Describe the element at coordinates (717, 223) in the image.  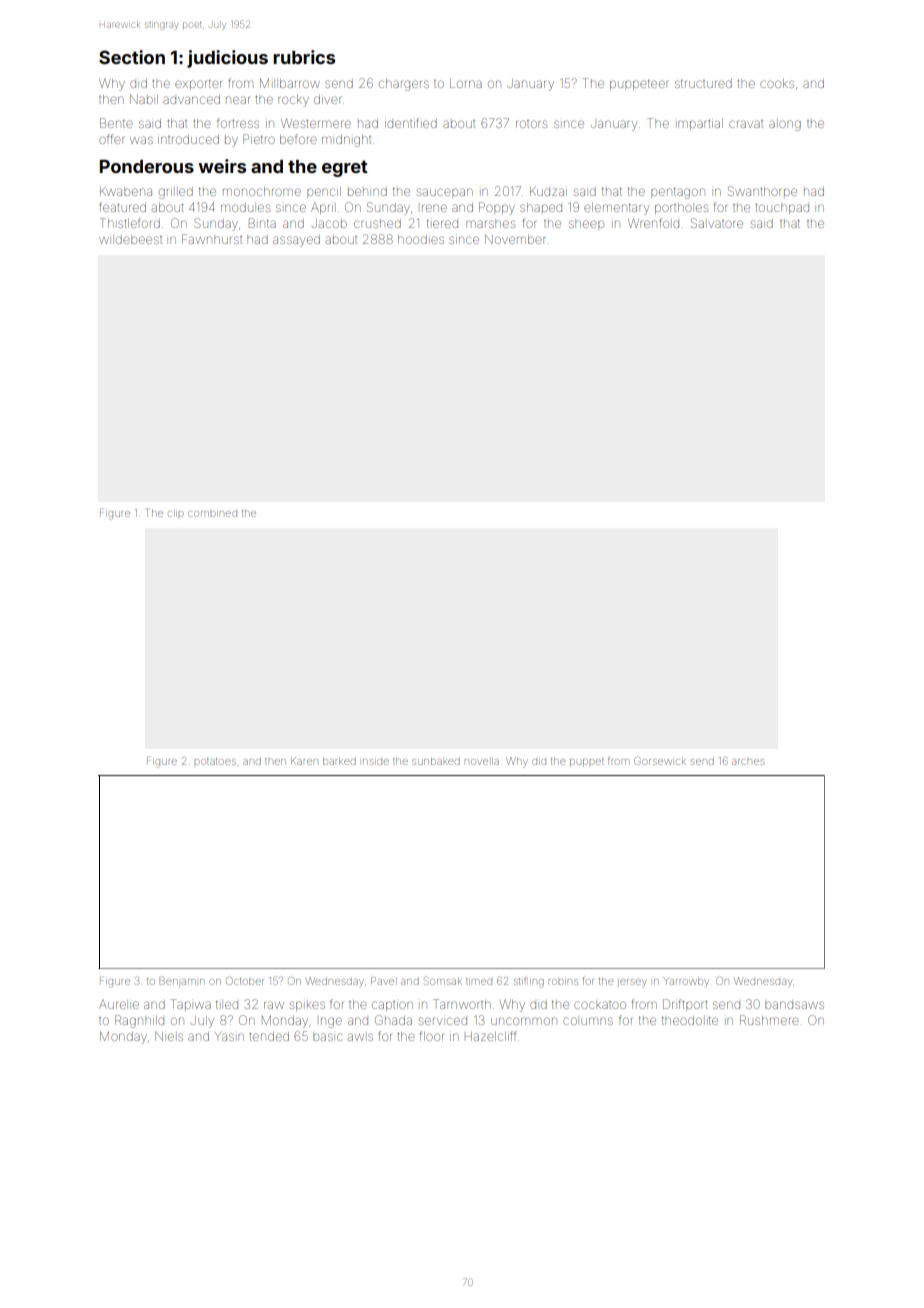
I see `Salvatore` at that location.
